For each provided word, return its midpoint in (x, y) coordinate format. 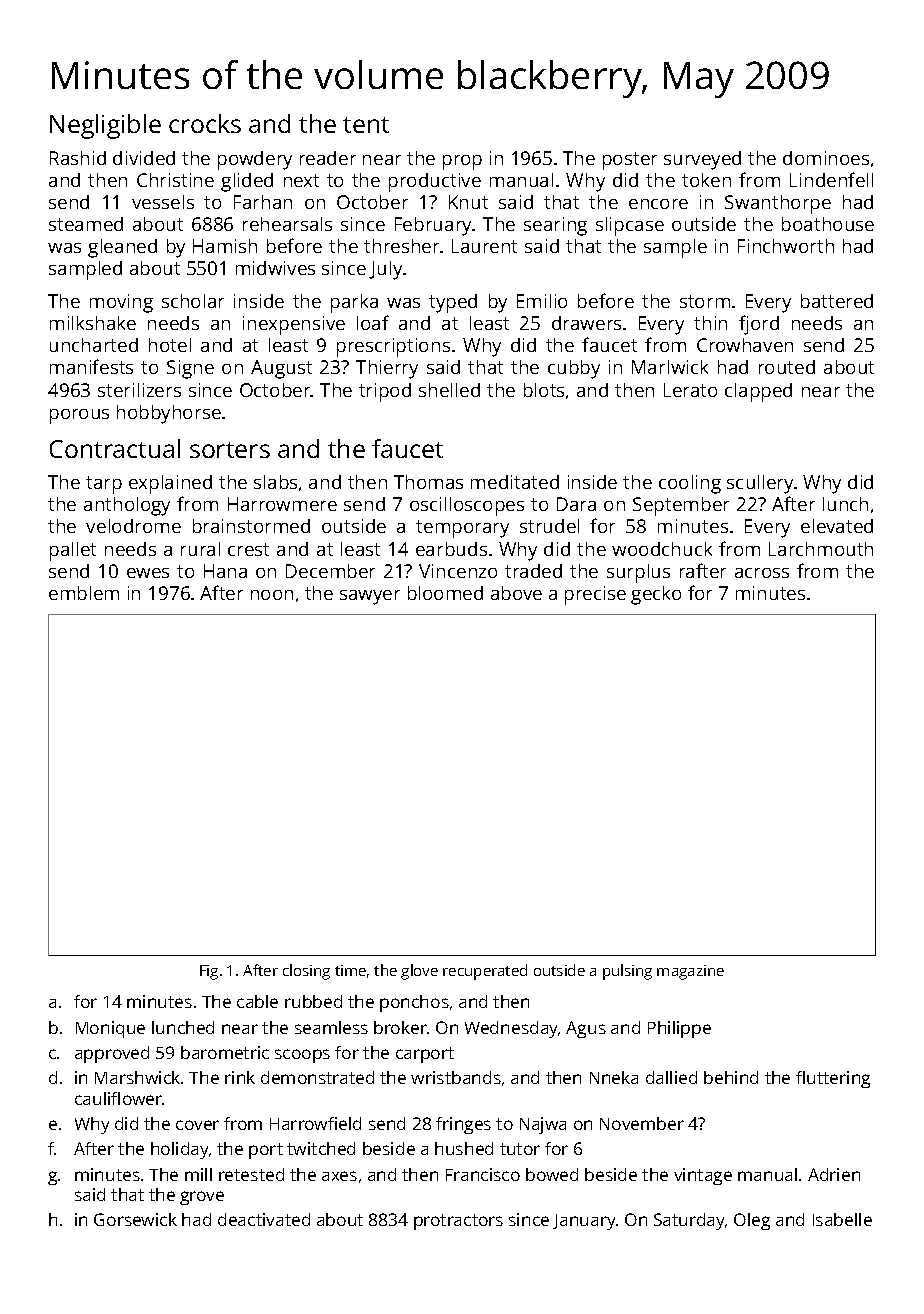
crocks (205, 123)
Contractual (115, 448)
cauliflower (119, 1098)
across (762, 573)
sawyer (370, 597)
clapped (758, 392)
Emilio (542, 301)
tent (366, 125)
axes (339, 1176)
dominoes (826, 158)
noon (272, 595)
